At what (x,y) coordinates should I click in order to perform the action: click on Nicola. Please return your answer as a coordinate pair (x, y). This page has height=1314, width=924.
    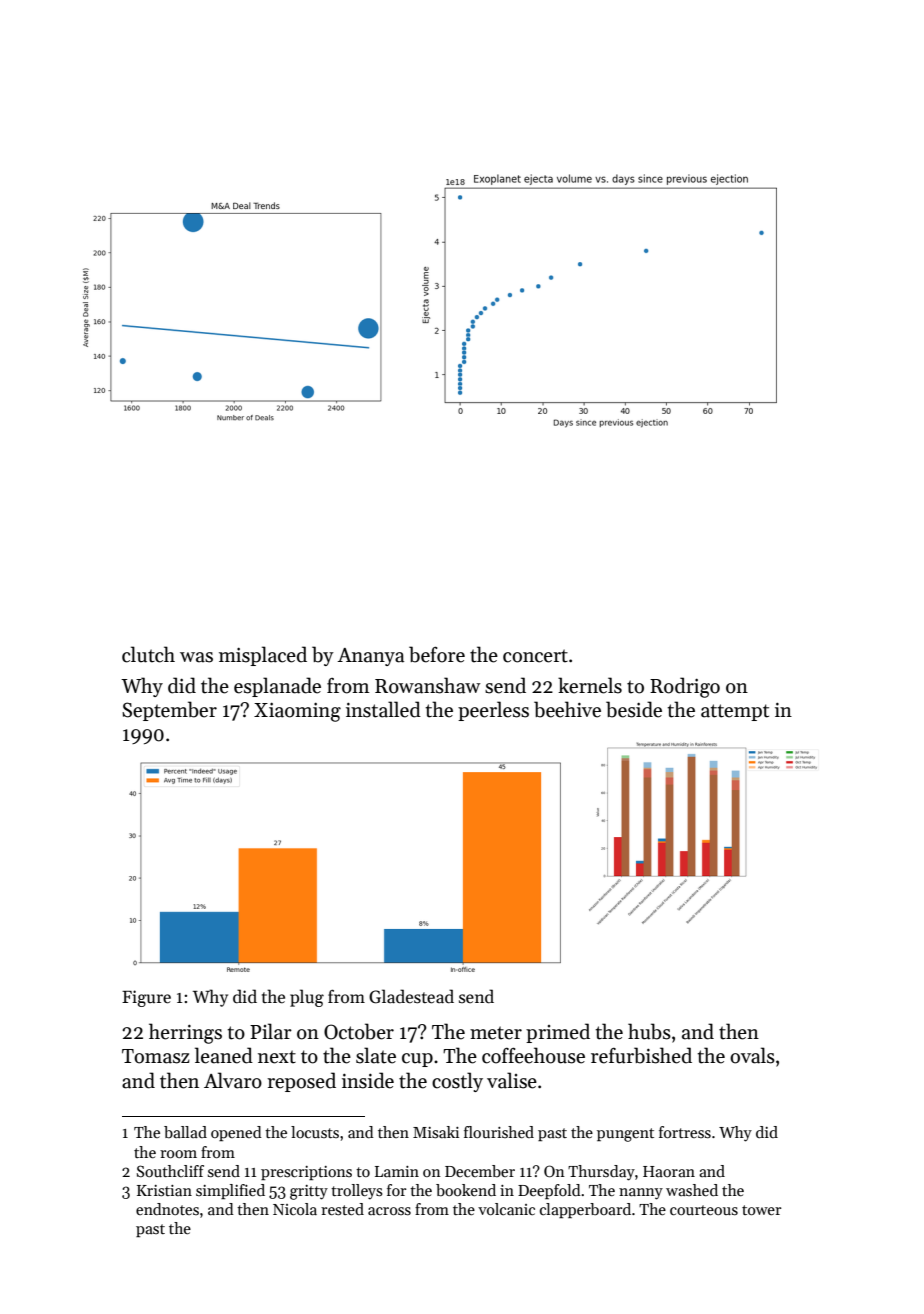
    Looking at the image, I should click on (295, 1209).
